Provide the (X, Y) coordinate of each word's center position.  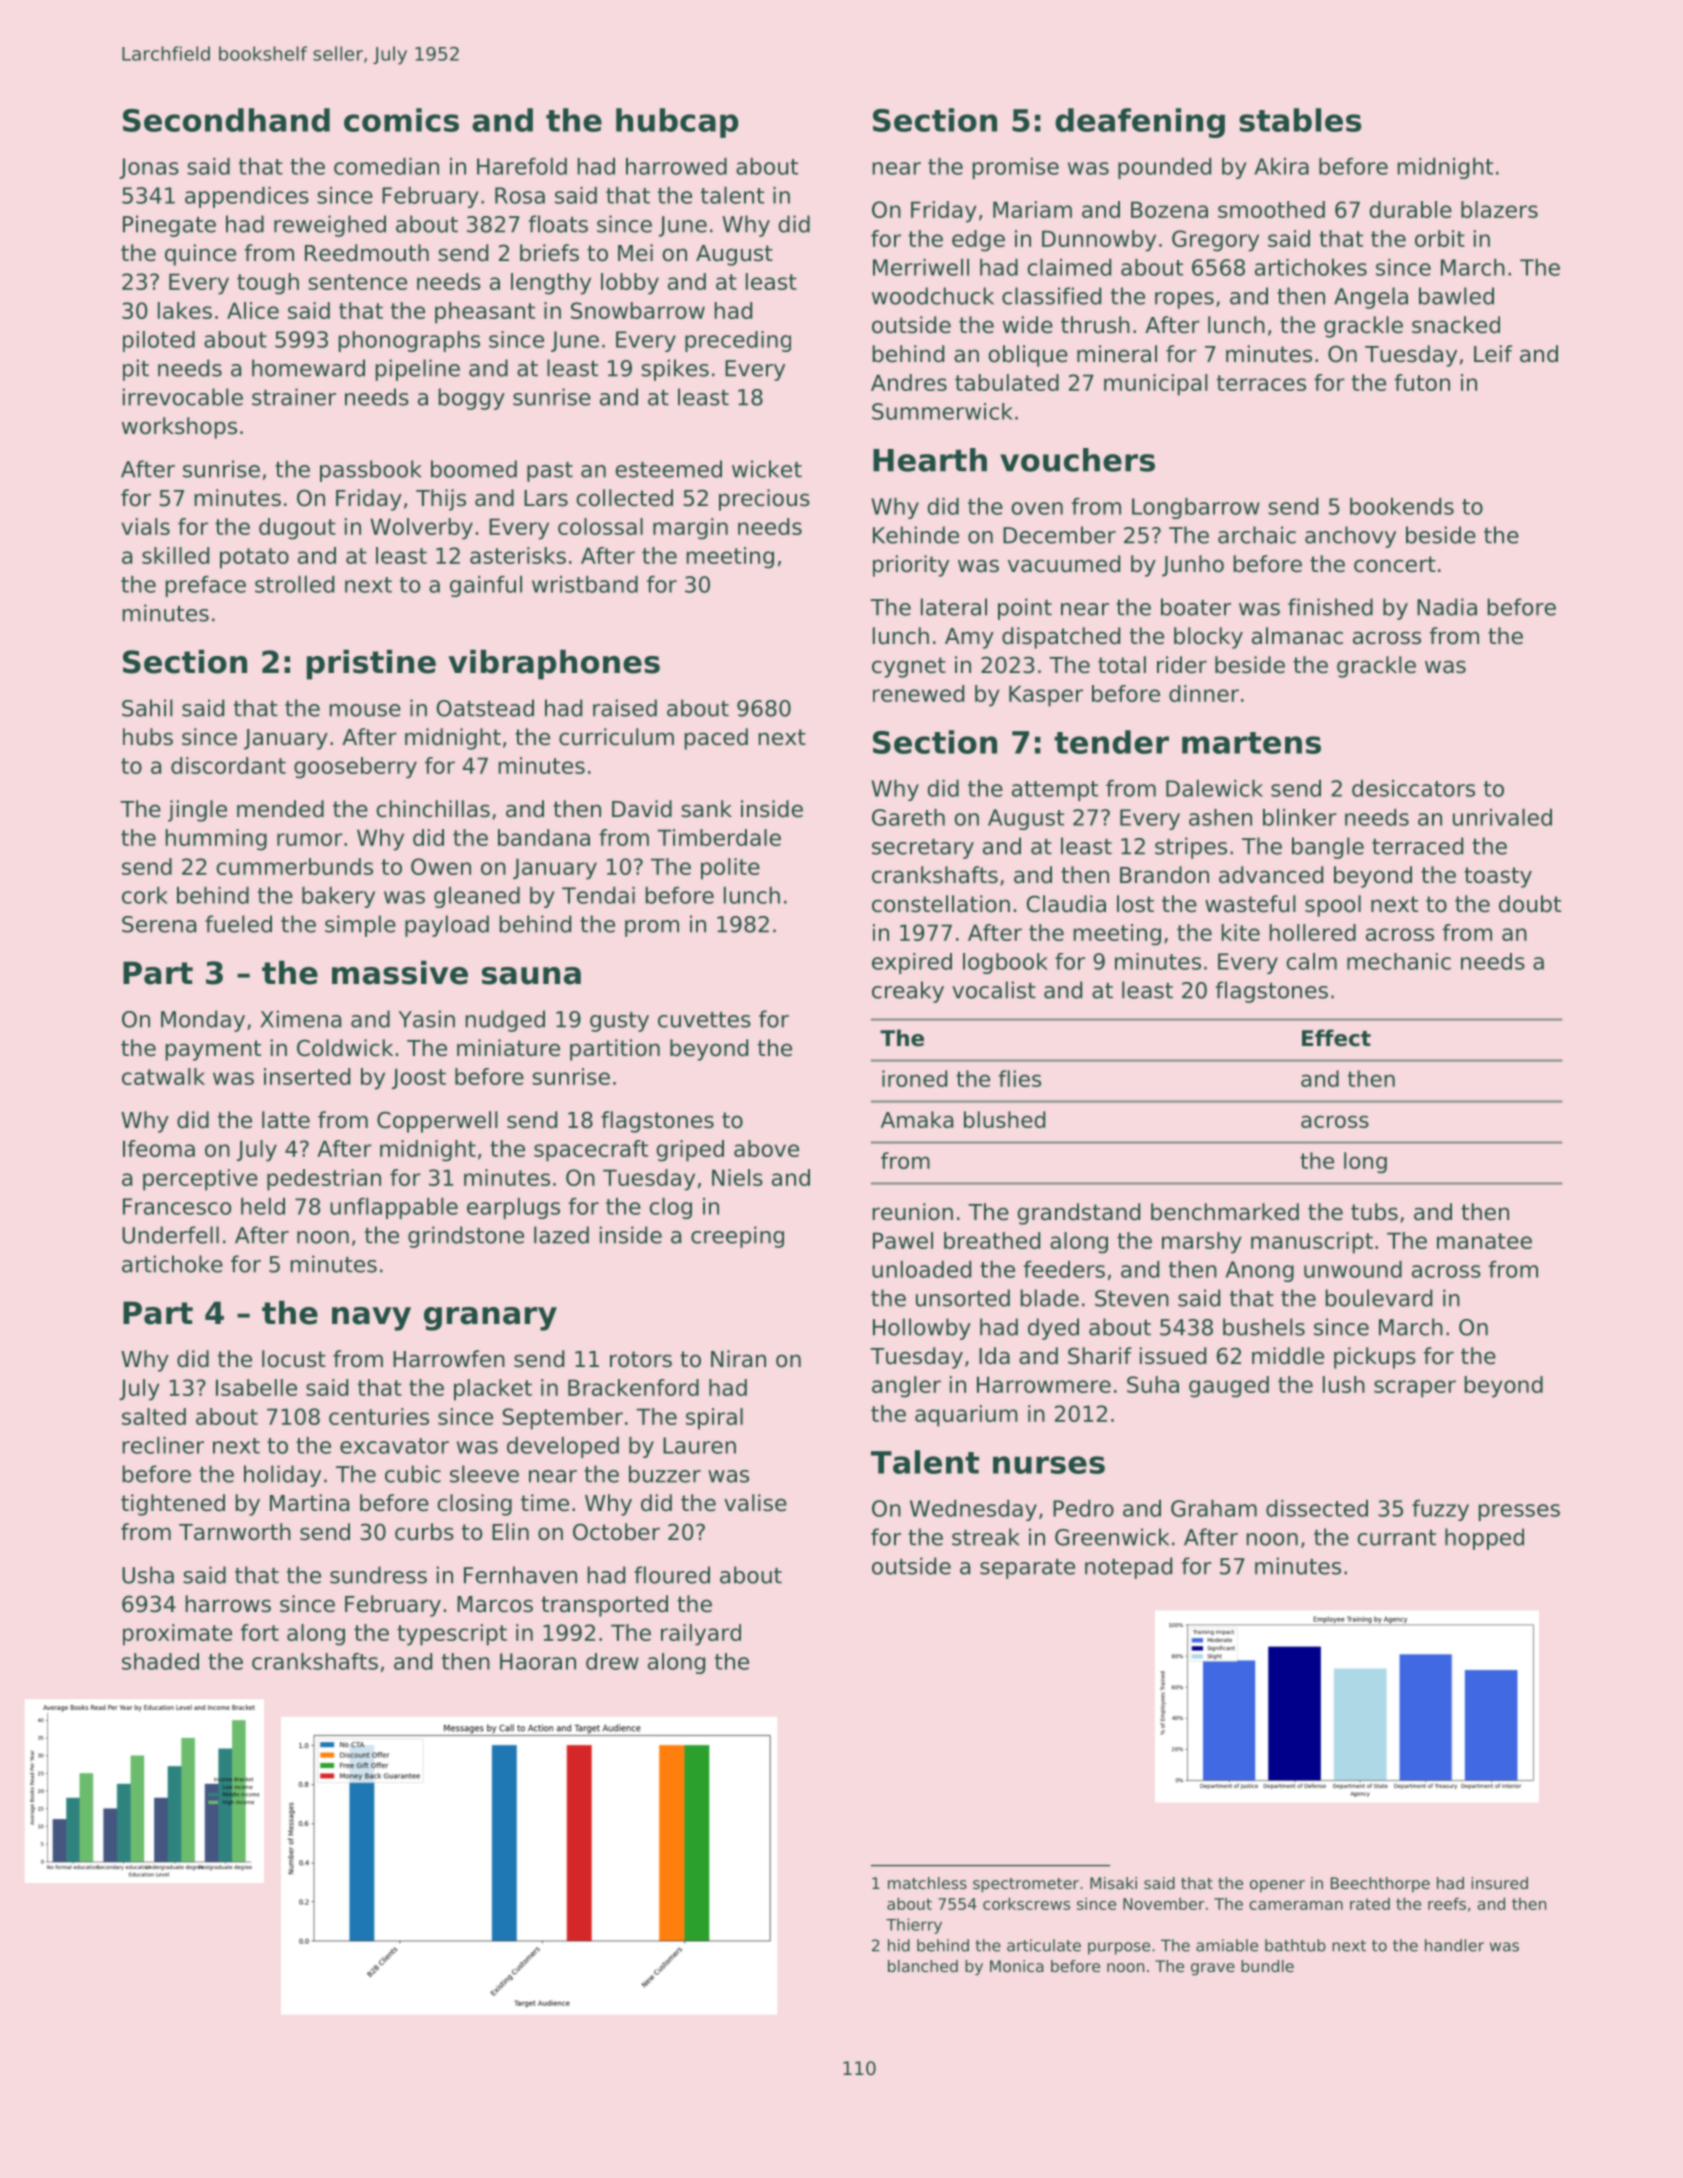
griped (690, 1151)
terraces (1261, 383)
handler (1454, 1945)
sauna (531, 976)
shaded (160, 1661)
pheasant (485, 313)
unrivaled (1502, 817)
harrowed (676, 166)
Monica (1017, 1966)
